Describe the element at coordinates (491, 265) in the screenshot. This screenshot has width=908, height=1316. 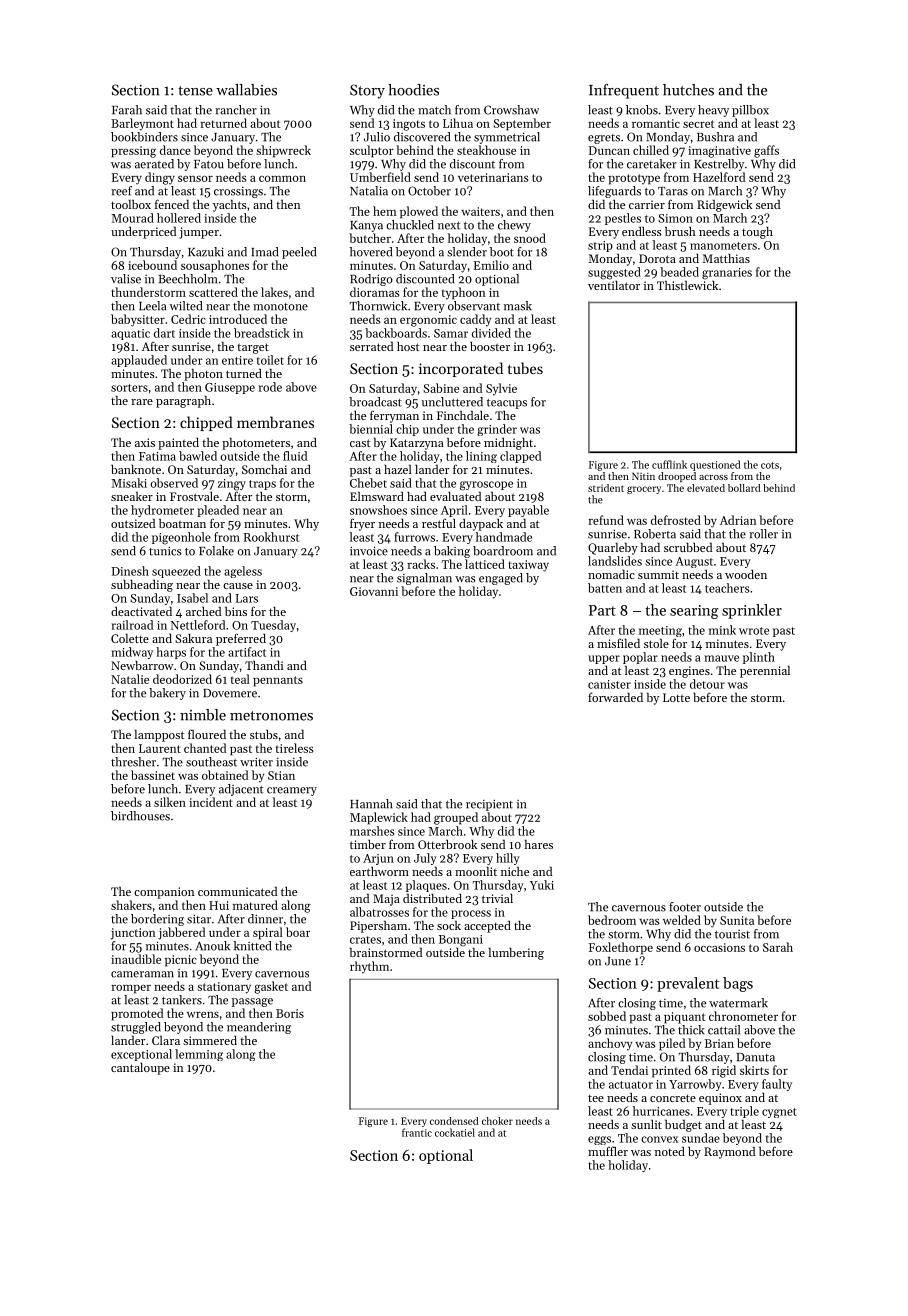
I see `Emilio` at that location.
